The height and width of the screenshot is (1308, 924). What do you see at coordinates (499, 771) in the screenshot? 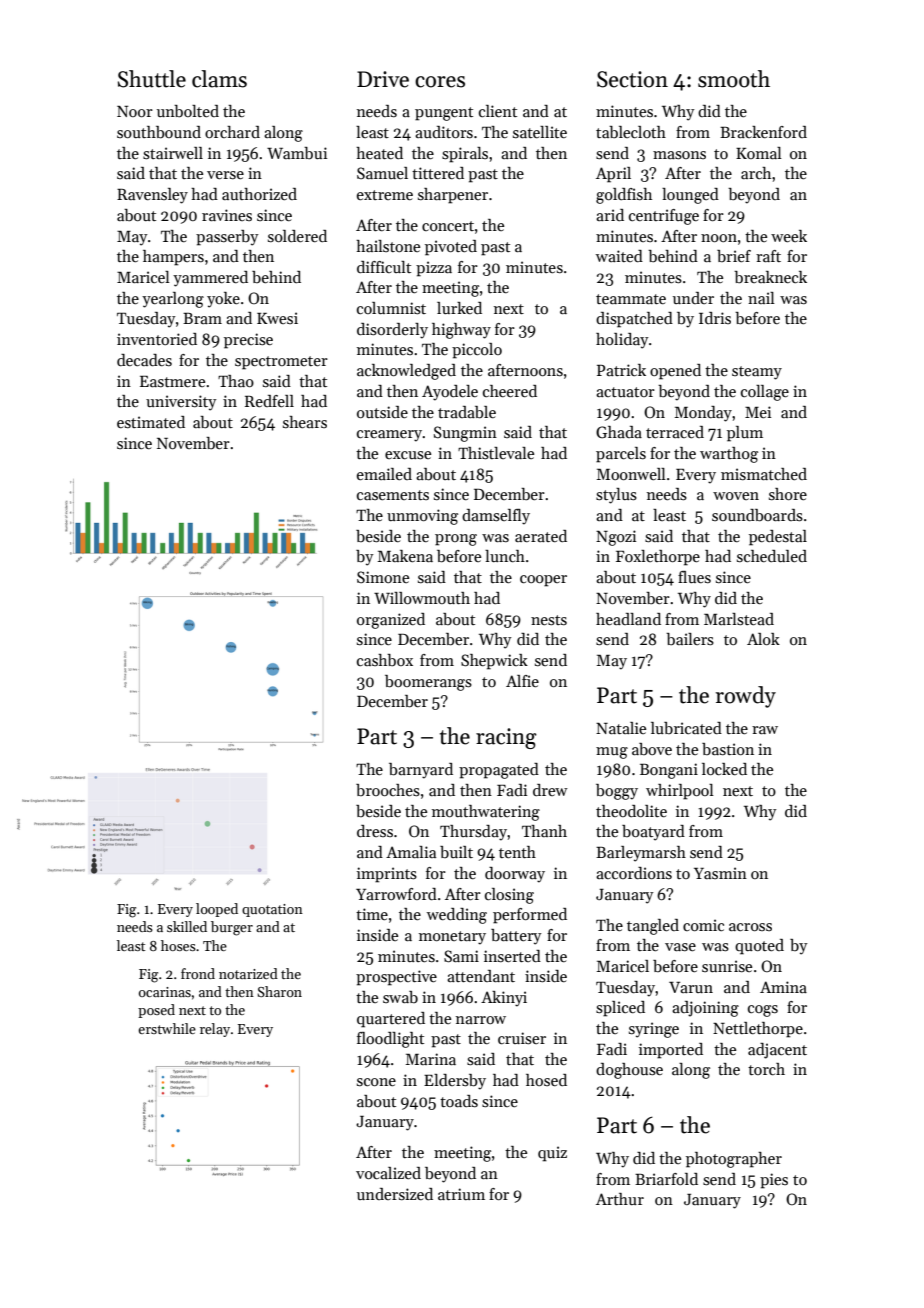
I see `propagated` at bounding box center [499, 771].
